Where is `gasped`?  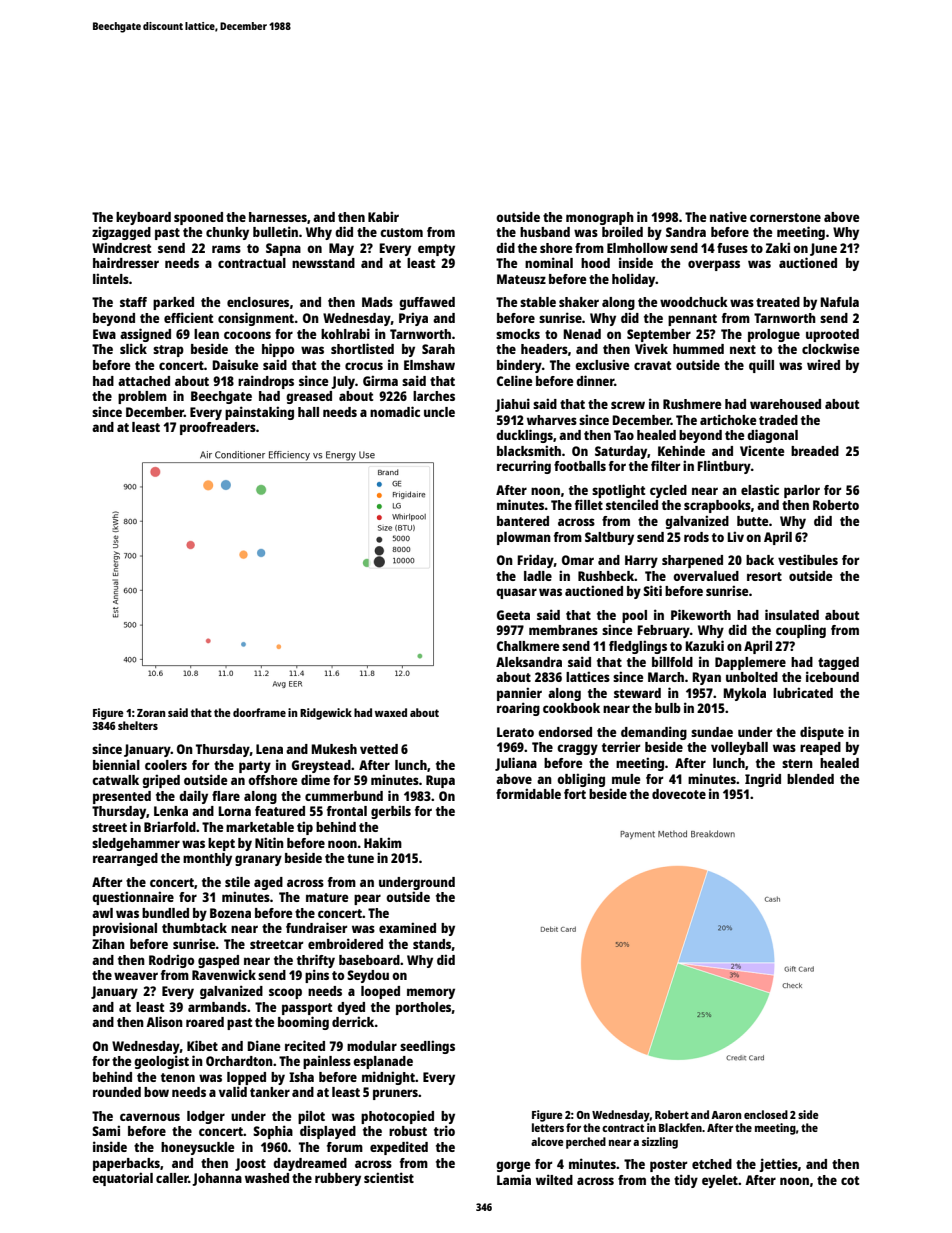
gasped is located at coordinates (218, 961).
